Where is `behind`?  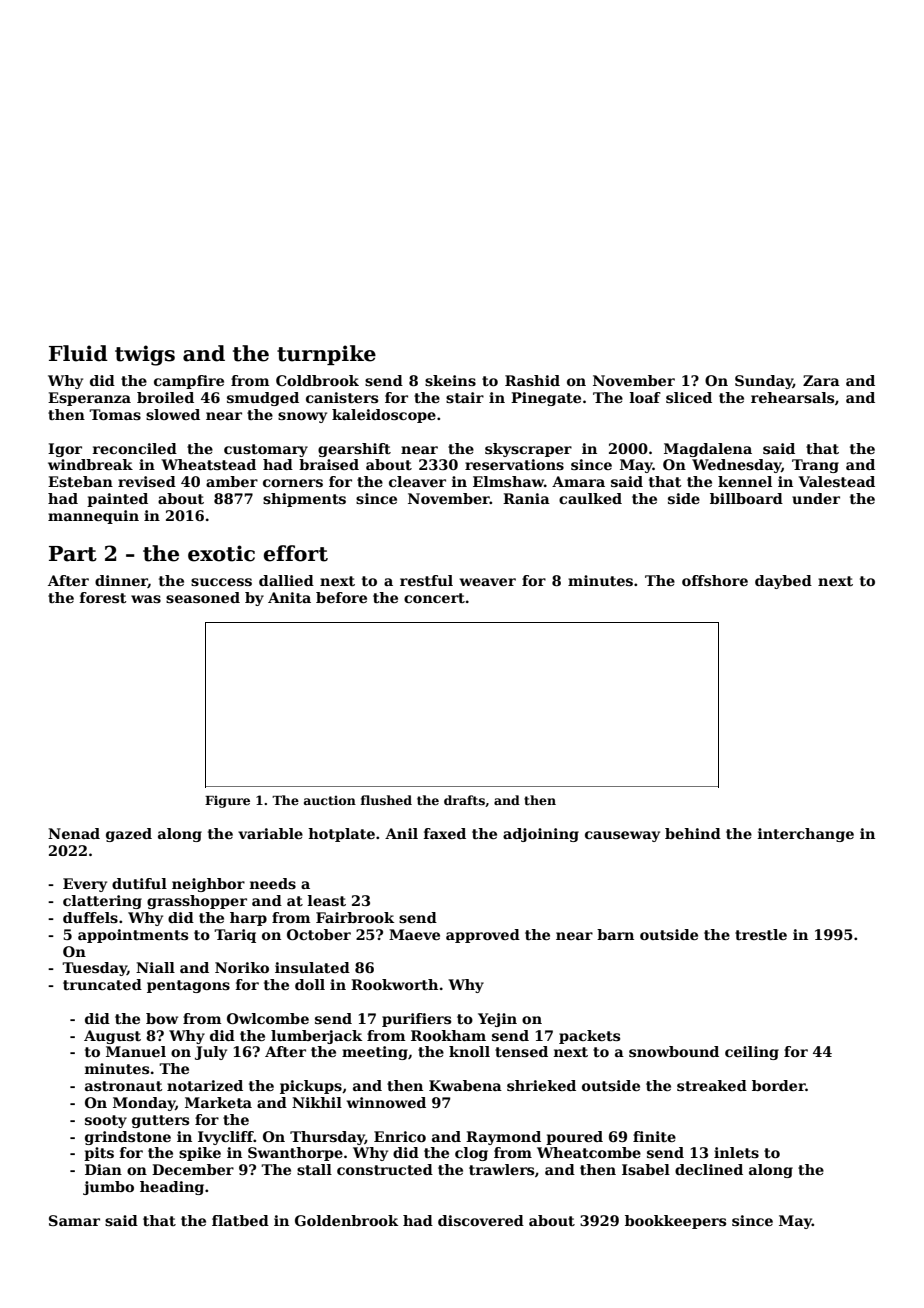
behind is located at coordinates (693, 833).
